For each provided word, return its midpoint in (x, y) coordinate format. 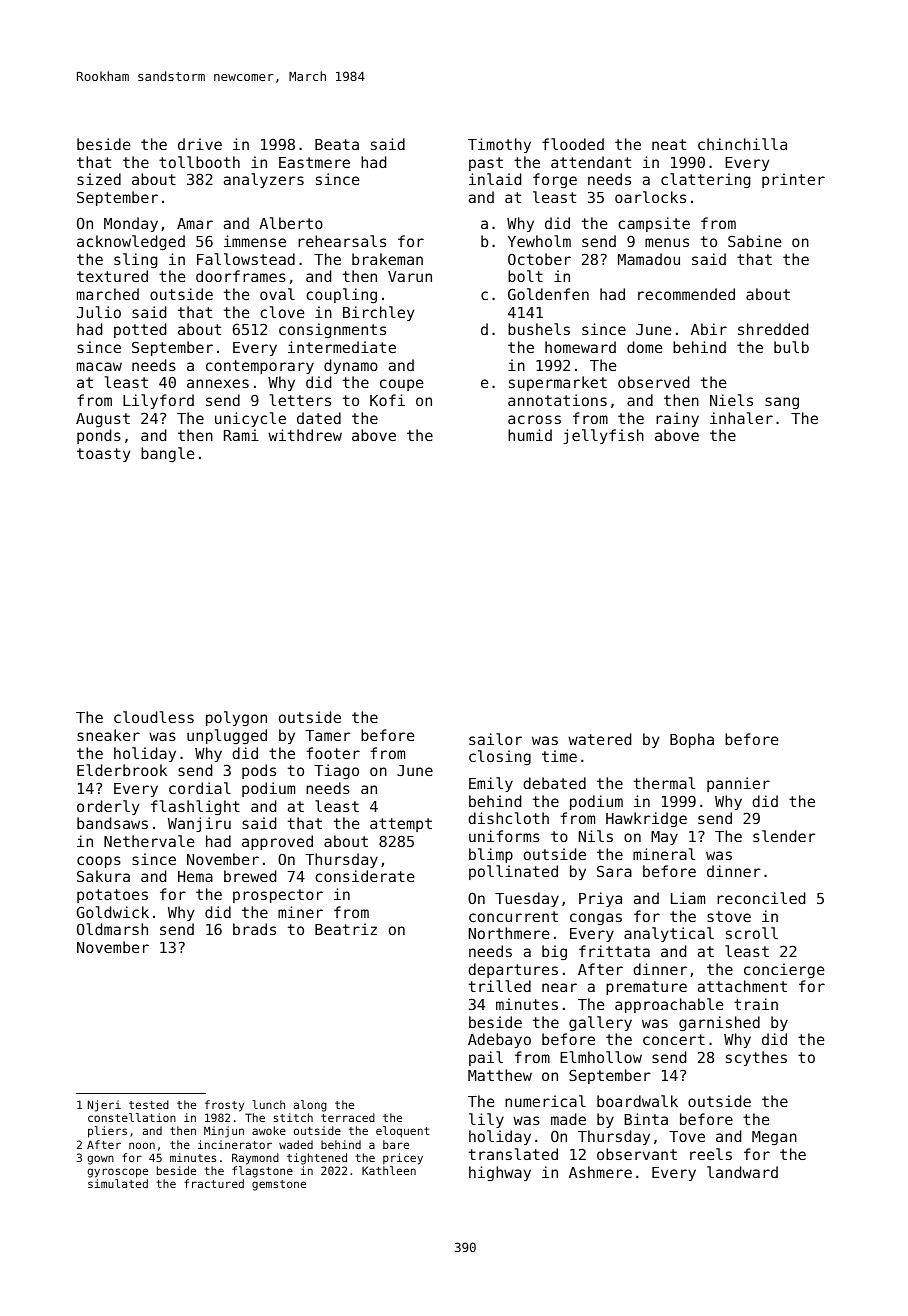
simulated (118, 1183)
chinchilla (742, 144)
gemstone (279, 1185)
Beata (337, 144)
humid (530, 435)
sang (782, 403)
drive (200, 144)
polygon (236, 718)
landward (742, 1172)
